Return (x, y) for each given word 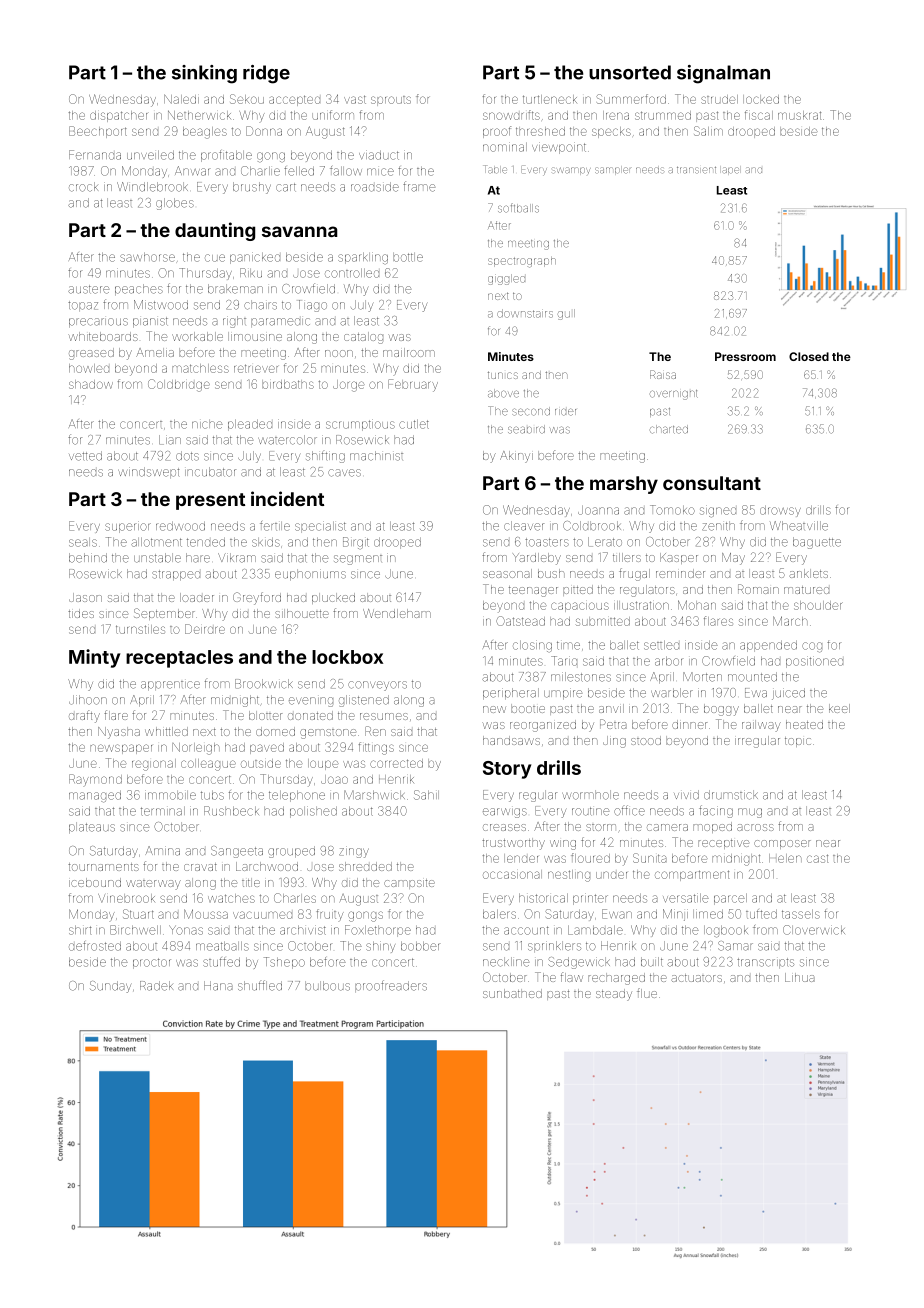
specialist (320, 527)
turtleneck (550, 99)
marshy (624, 485)
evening (311, 702)
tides (81, 613)
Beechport (98, 132)
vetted (85, 456)
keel (839, 708)
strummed (663, 115)
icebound (95, 882)
